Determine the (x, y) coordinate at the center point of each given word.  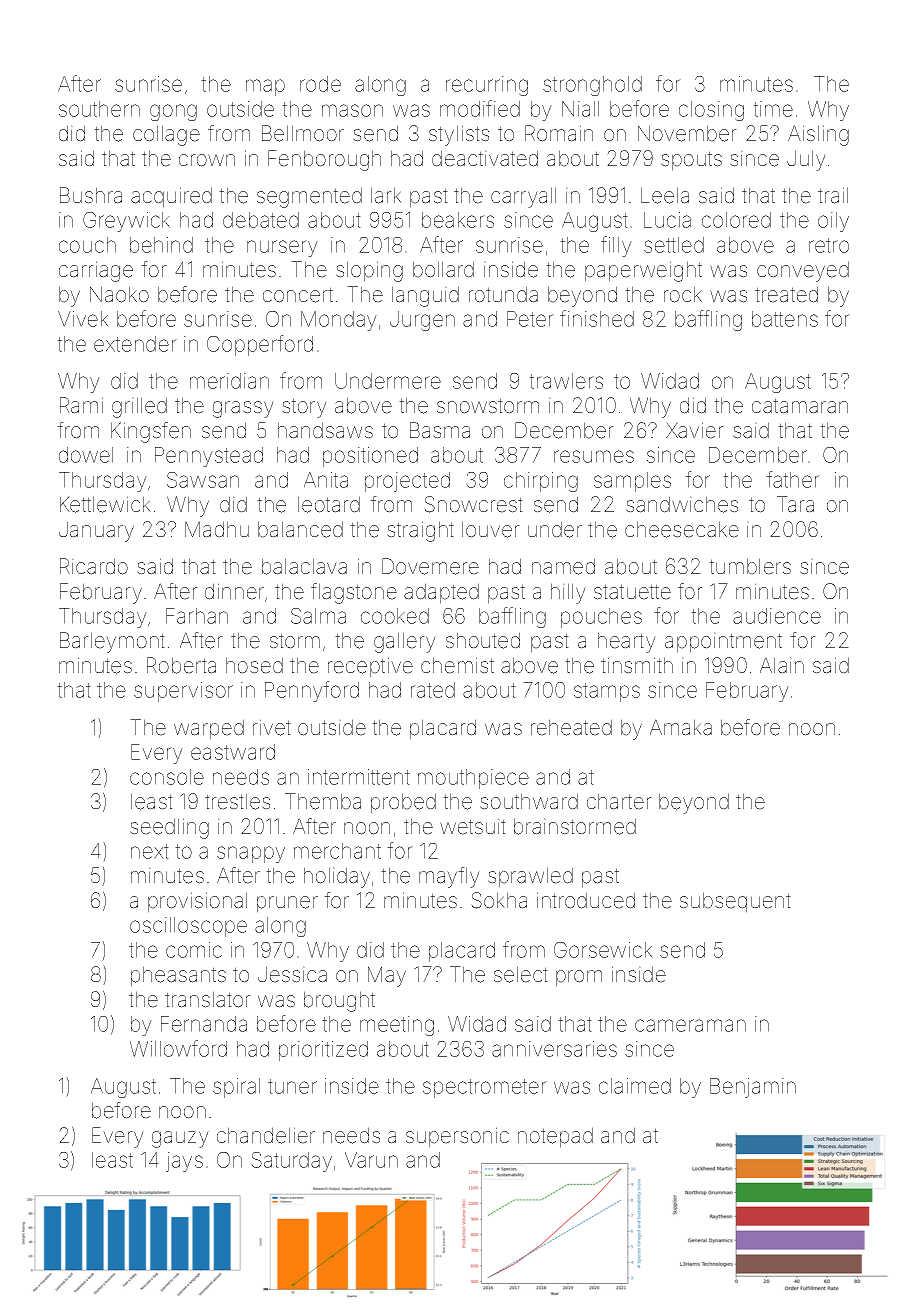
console (167, 777)
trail (833, 195)
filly (616, 246)
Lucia (667, 220)
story (304, 408)
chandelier (266, 1135)
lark (386, 195)
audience (777, 616)
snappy (251, 854)
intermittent (359, 777)
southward (529, 801)
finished (597, 318)
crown (207, 160)
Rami (81, 405)
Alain (782, 665)
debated (261, 220)
